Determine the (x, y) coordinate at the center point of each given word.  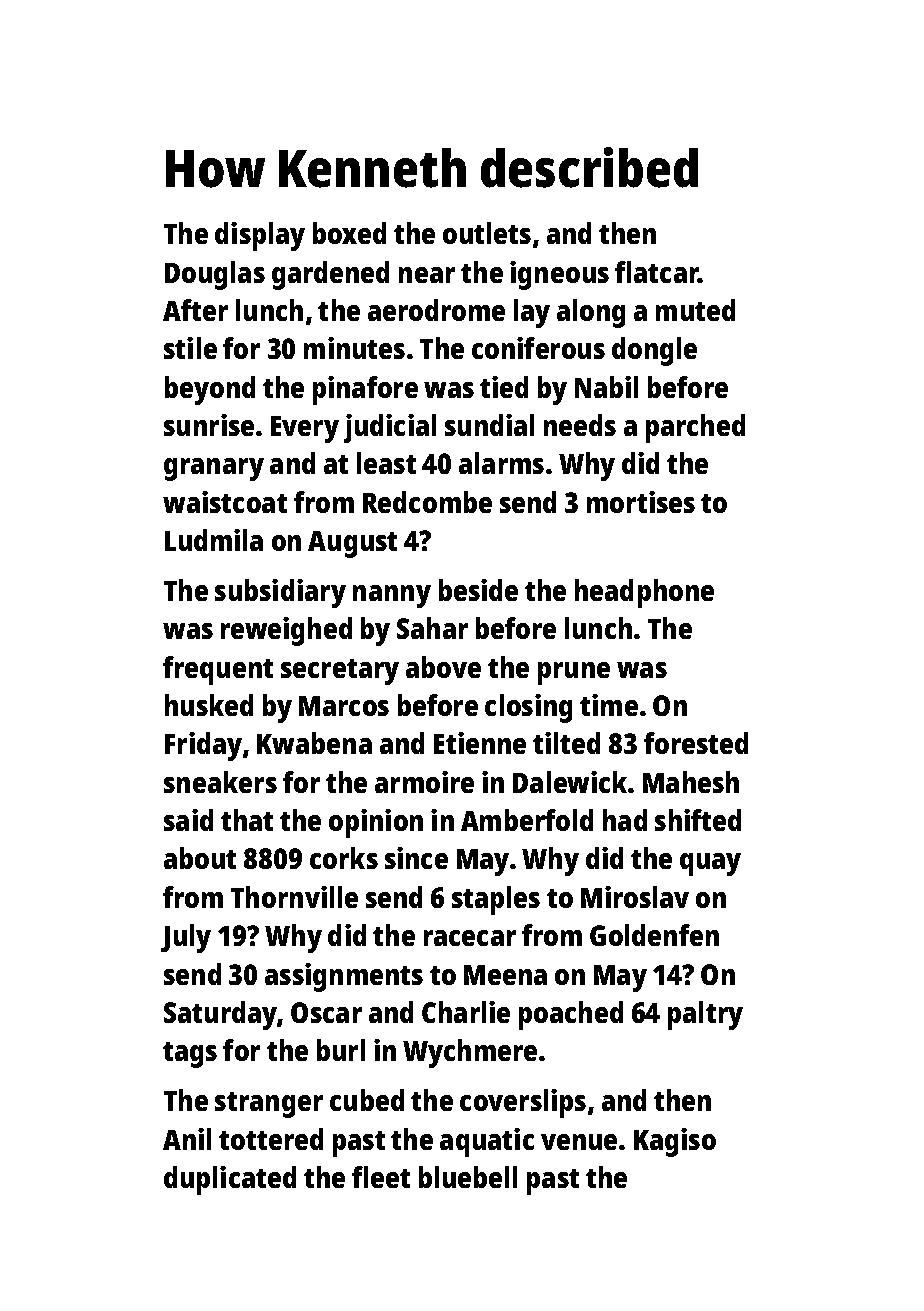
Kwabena (314, 743)
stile (190, 348)
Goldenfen (654, 935)
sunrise (209, 425)
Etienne (480, 743)
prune (574, 673)
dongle (654, 351)
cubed (367, 1100)
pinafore (365, 390)
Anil (187, 1139)
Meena (505, 975)
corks (344, 858)
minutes (354, 348)
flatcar (657, 272)
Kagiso (675, 1142)
